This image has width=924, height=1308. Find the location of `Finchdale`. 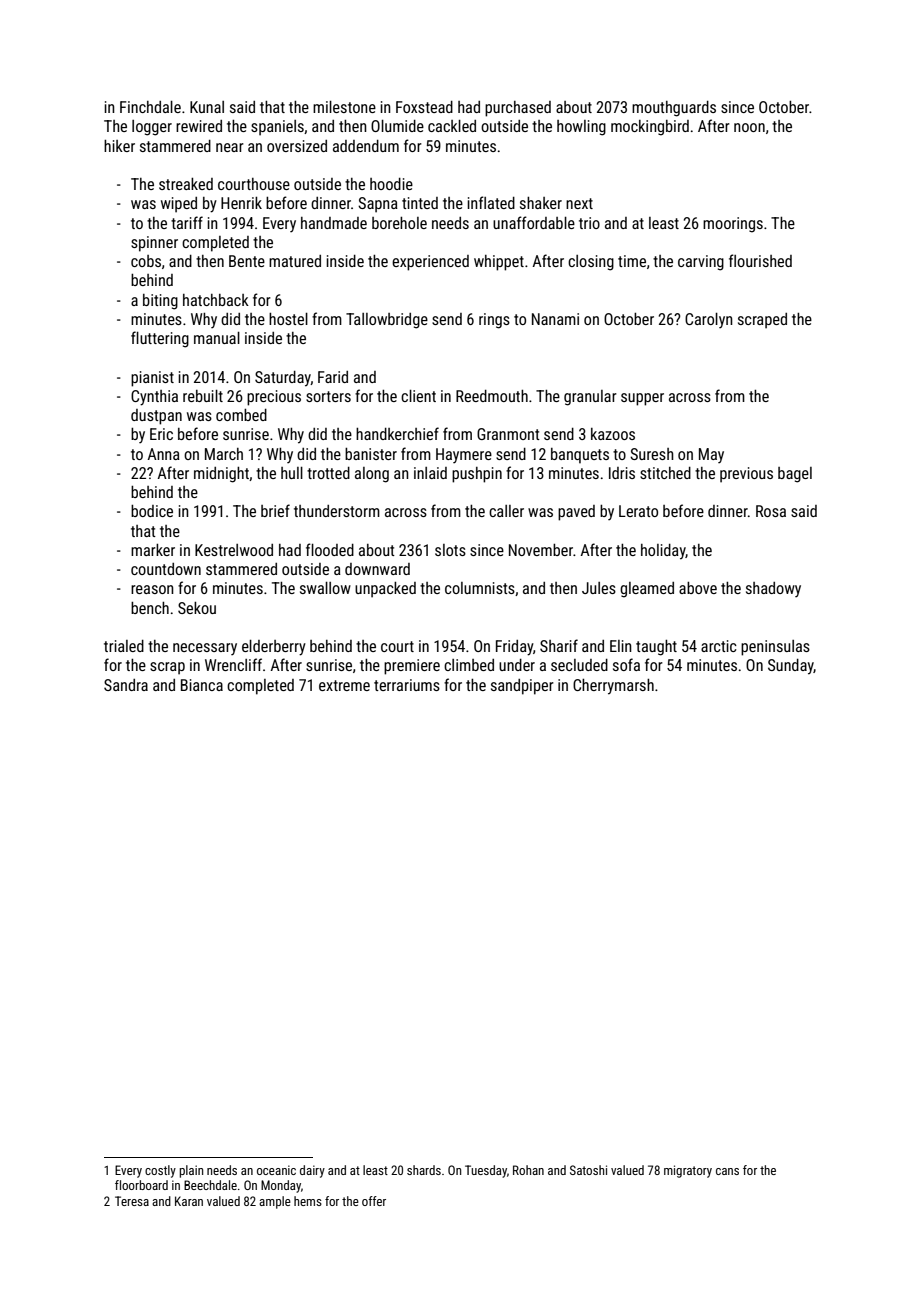

Finchdale is located at coordinates (150, 107).
